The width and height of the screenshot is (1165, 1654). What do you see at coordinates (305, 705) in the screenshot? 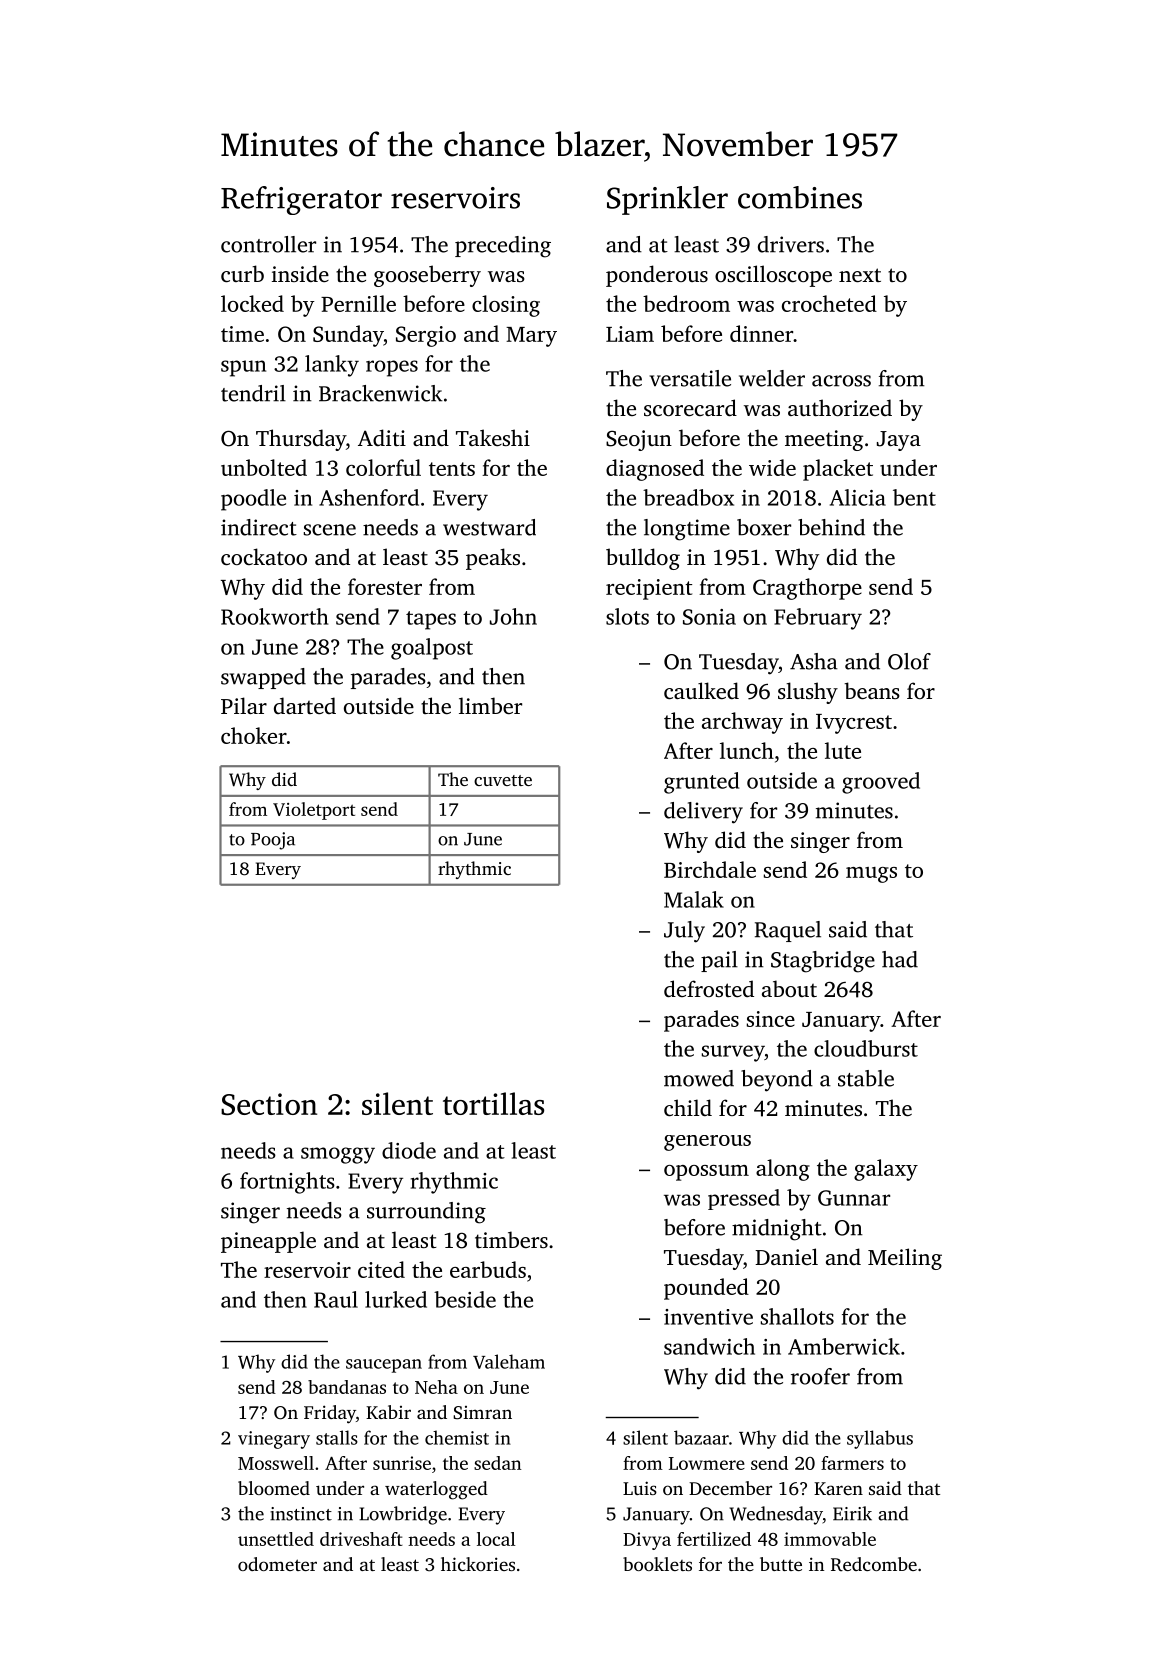
I see `darted` at bounding box center [305, 705].
